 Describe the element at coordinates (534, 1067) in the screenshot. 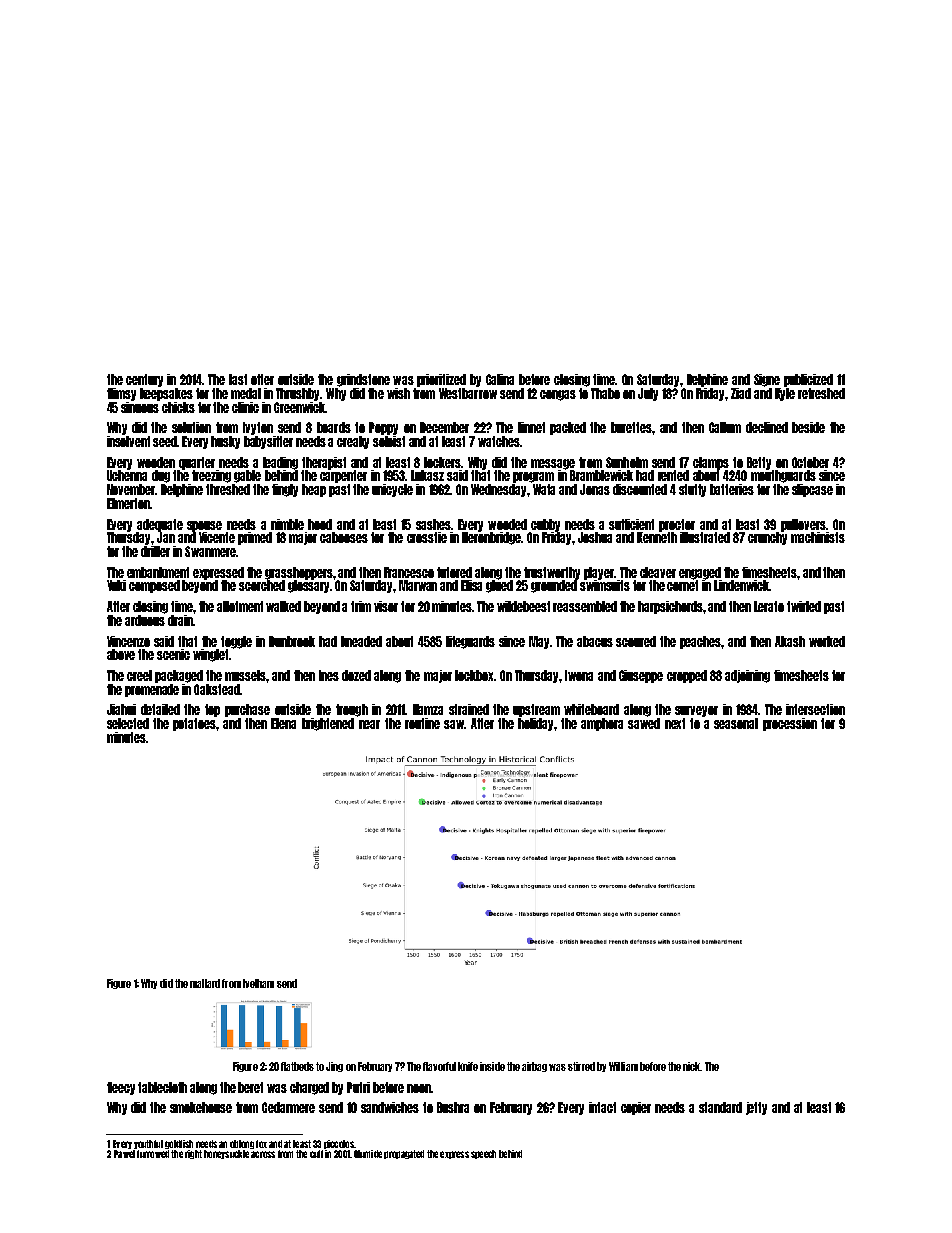

I see `airbag` at that location.
